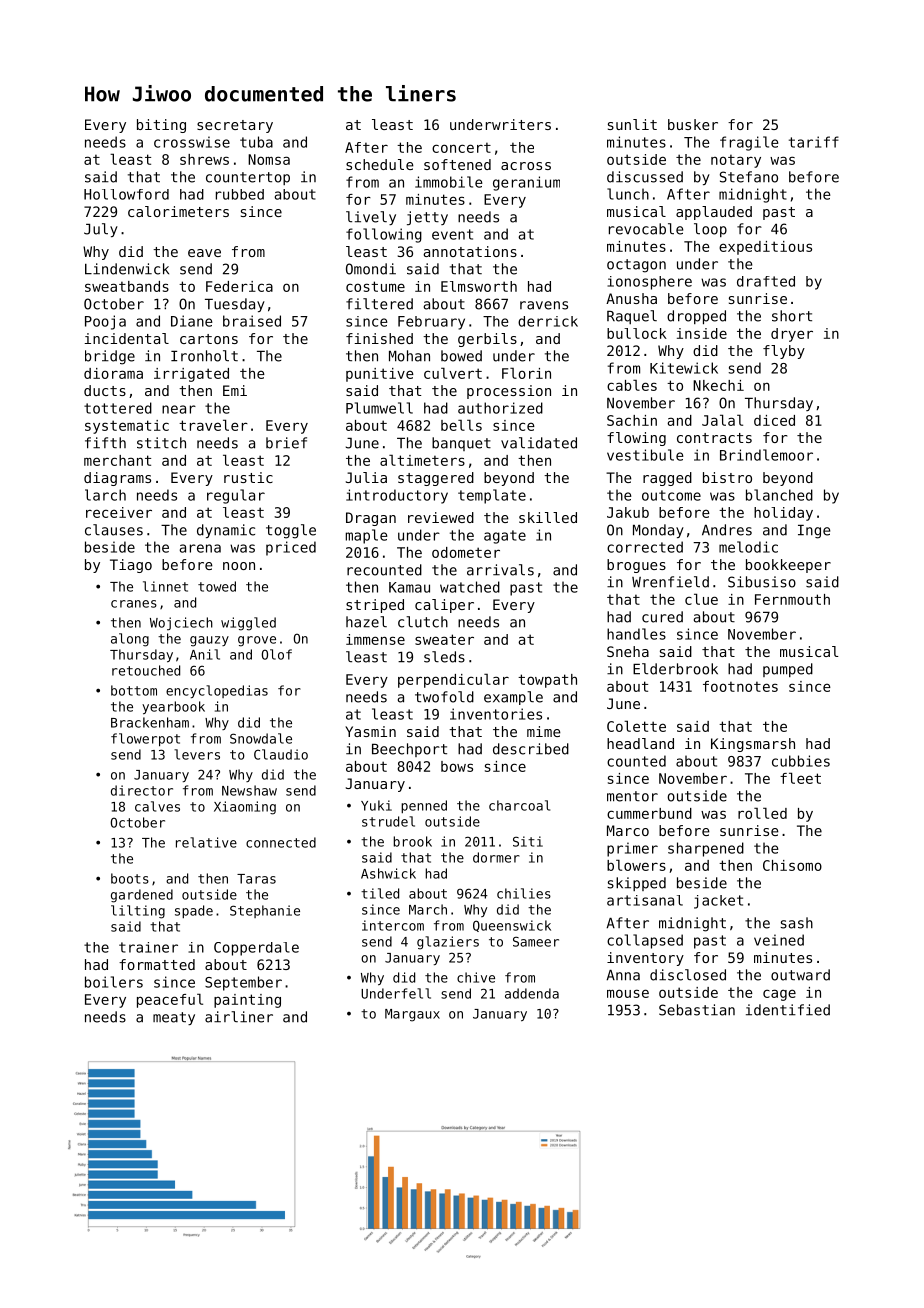 The height and width of the screenshot is (1308, 924). I want to click on footnotes, so click(740, 686).
